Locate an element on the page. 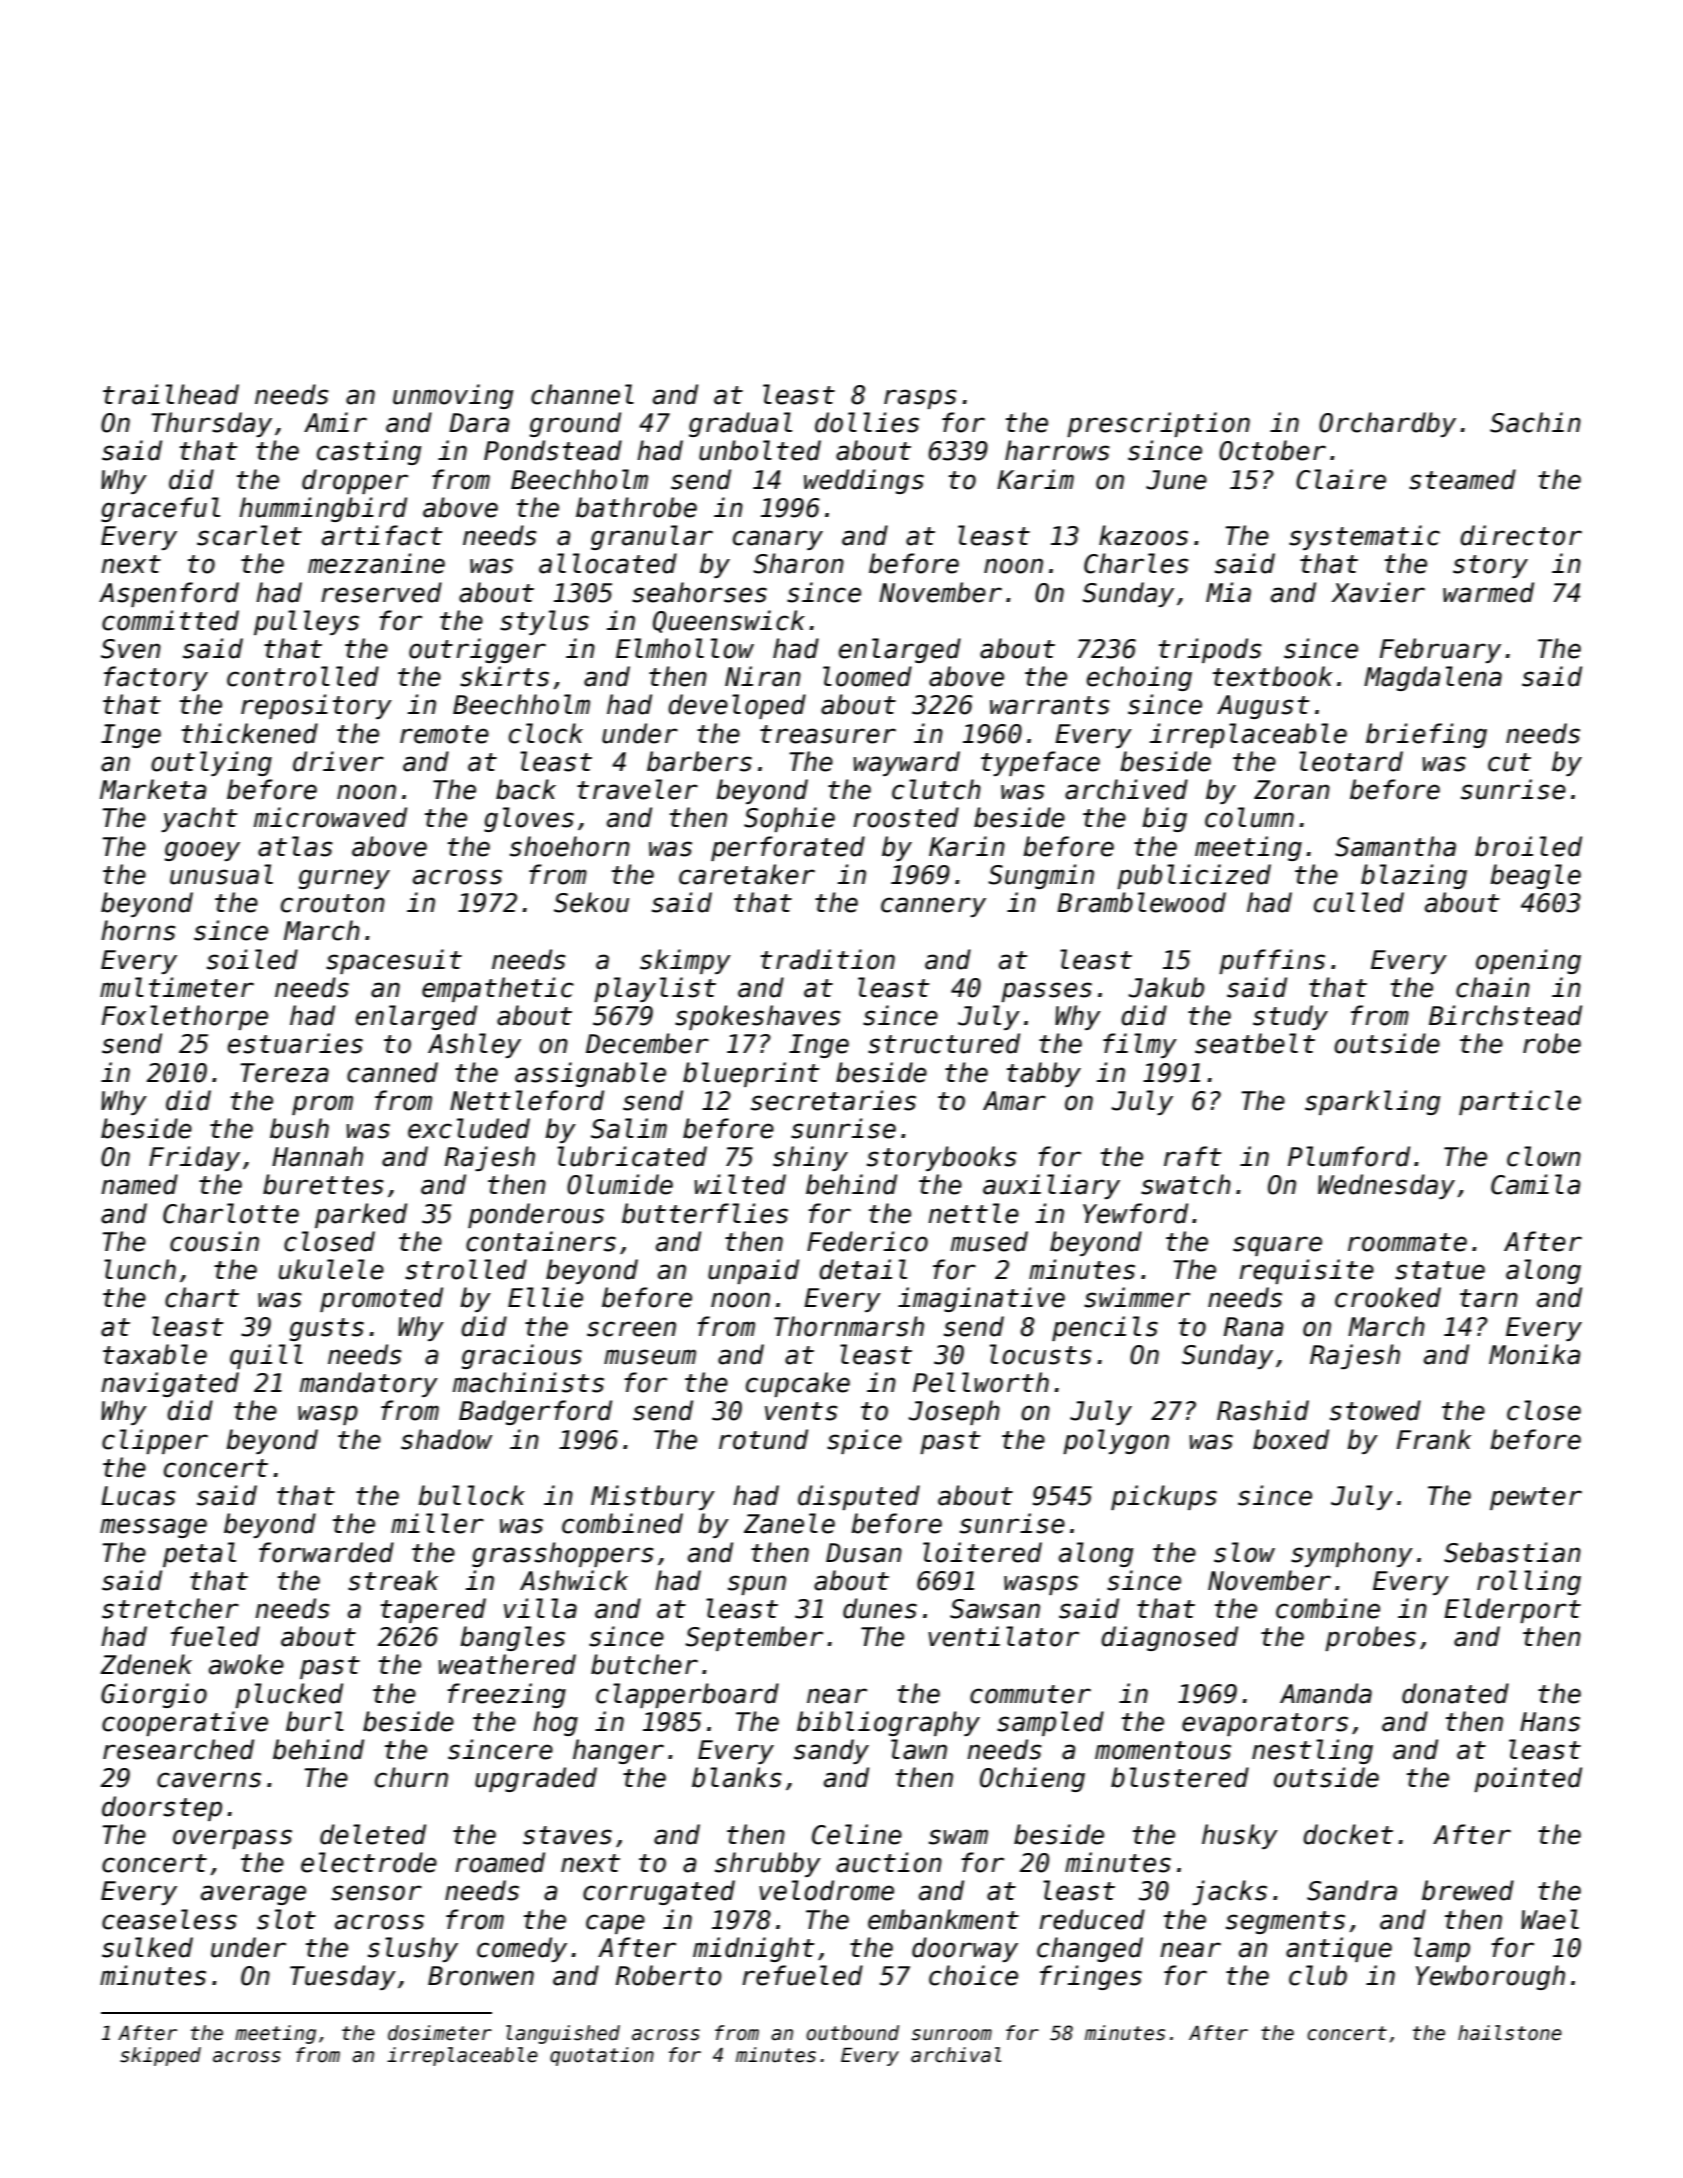 Image resolution: width=1683 pixels, height=2178 pixels. prescription is located at coordinates (1158, 424).
